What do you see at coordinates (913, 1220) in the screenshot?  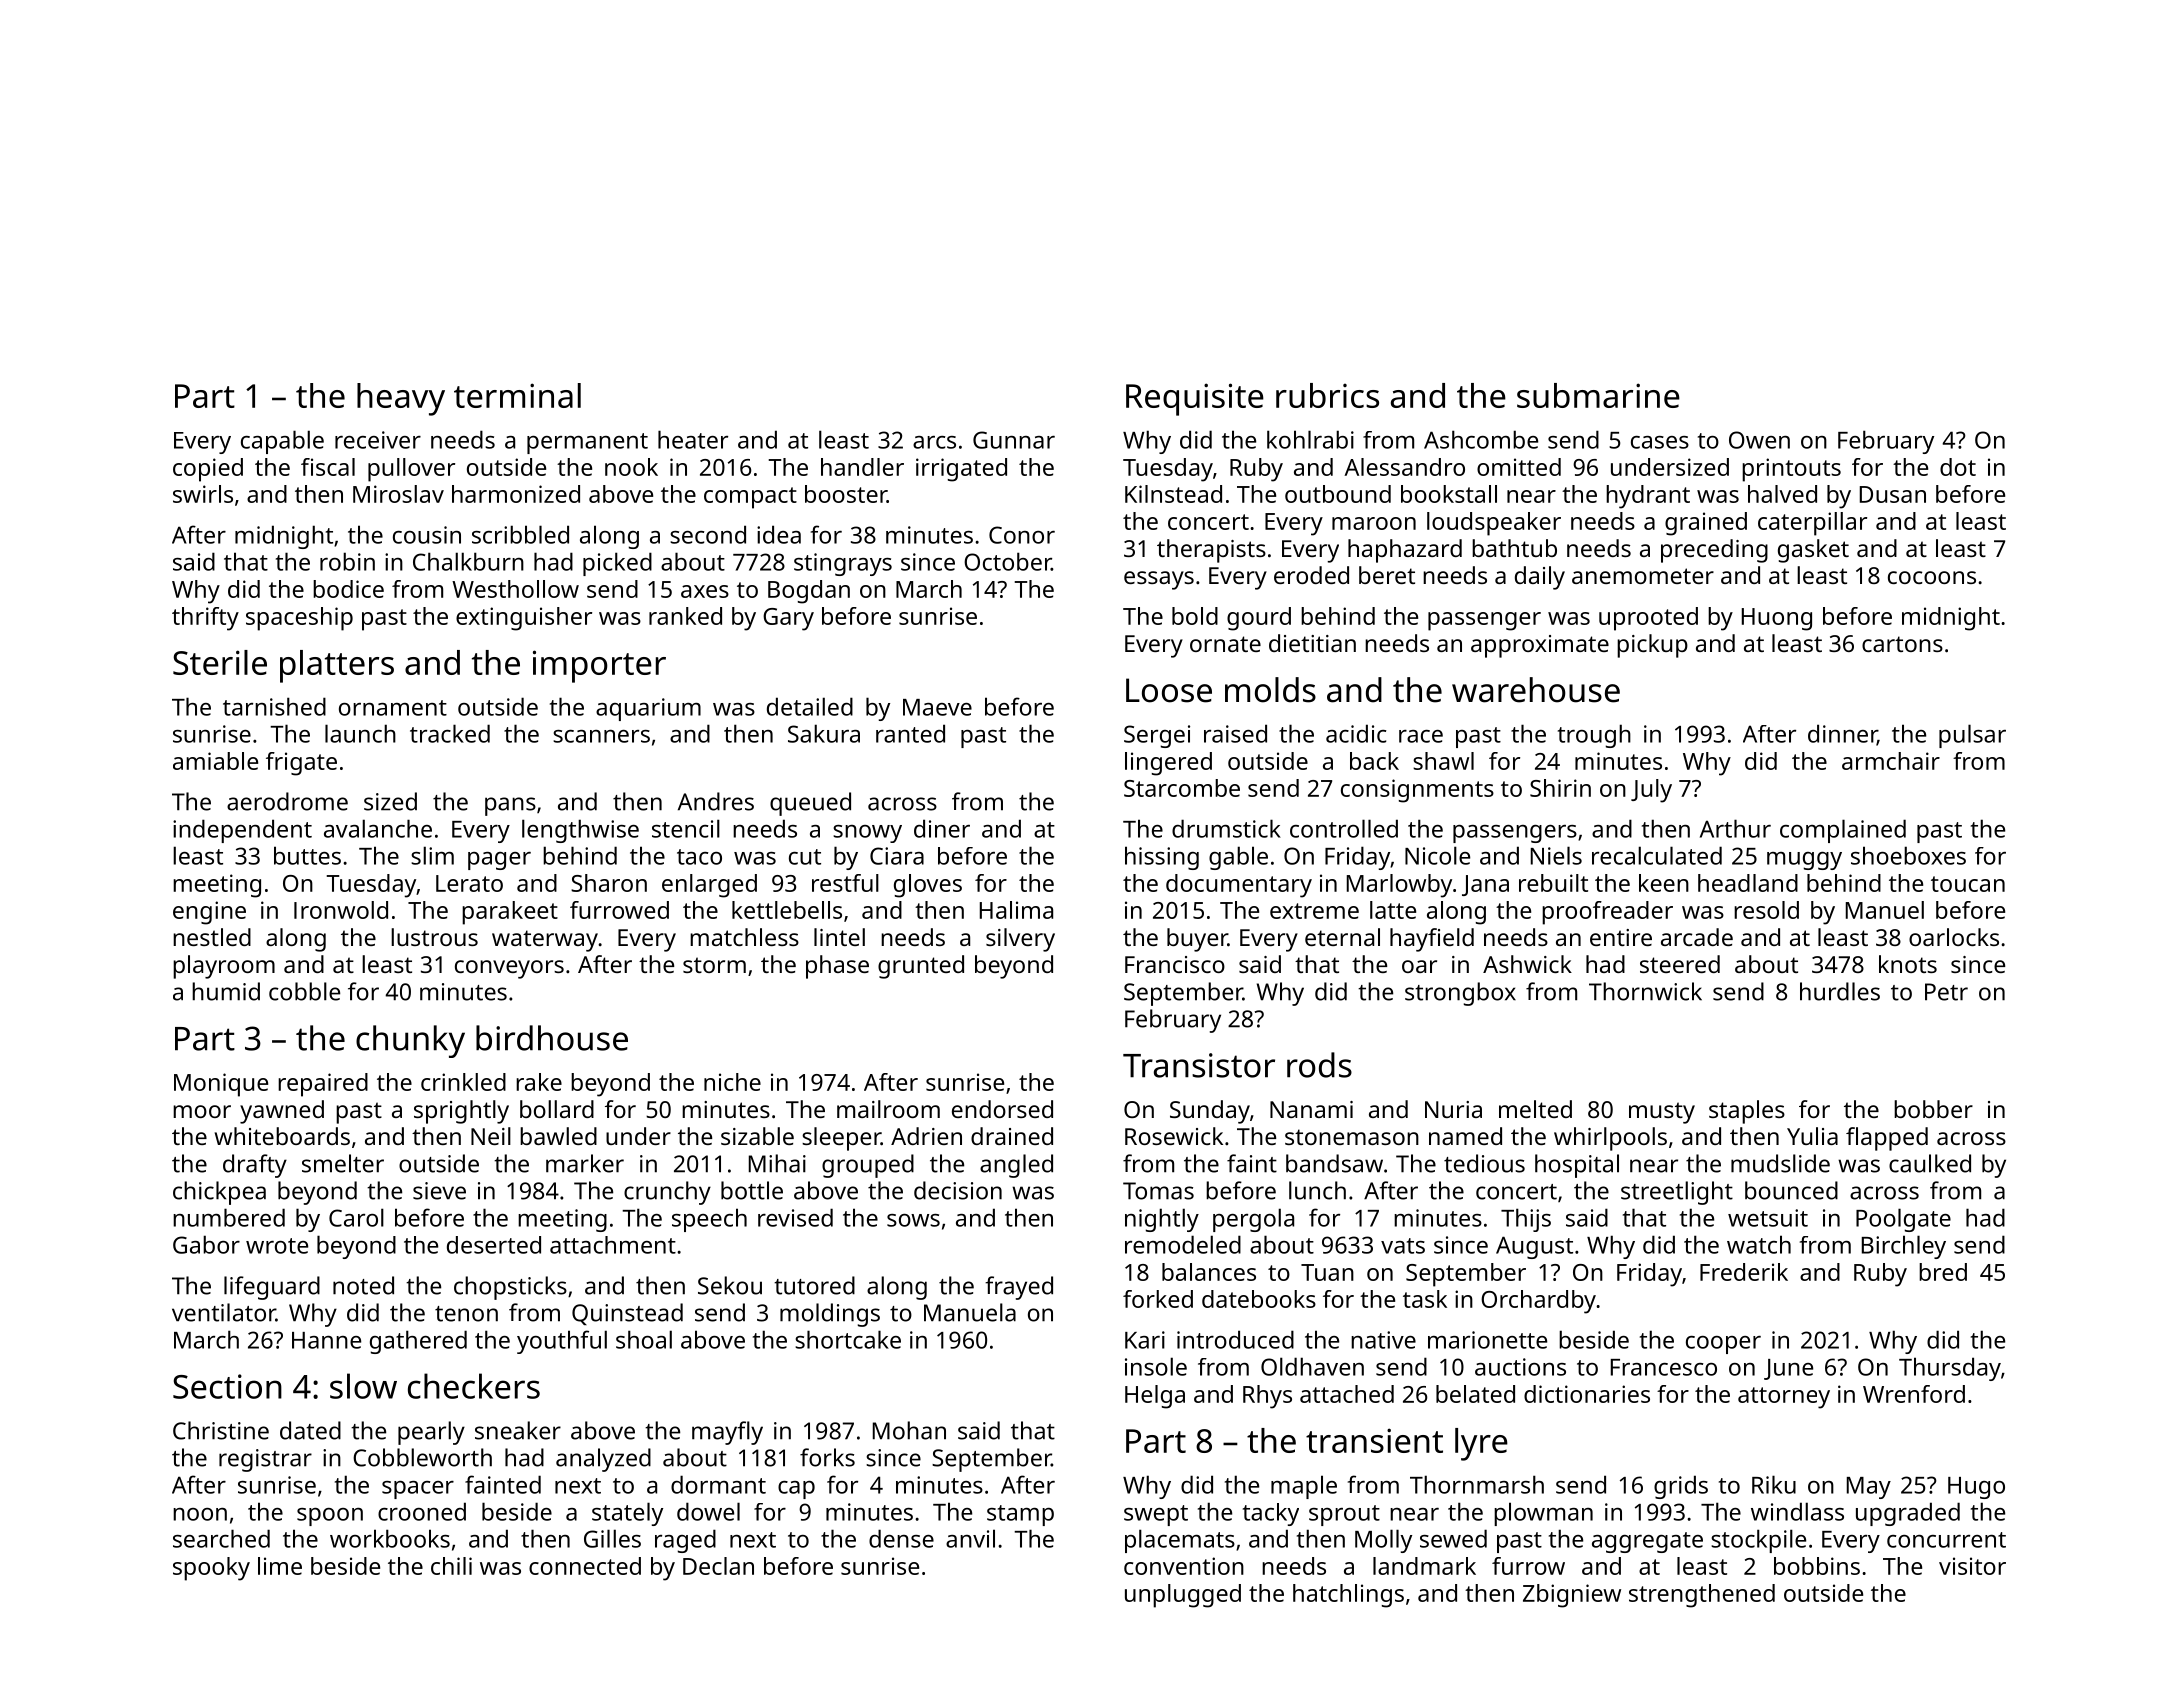 I see `sows` at bounding box center [913, 1220].
